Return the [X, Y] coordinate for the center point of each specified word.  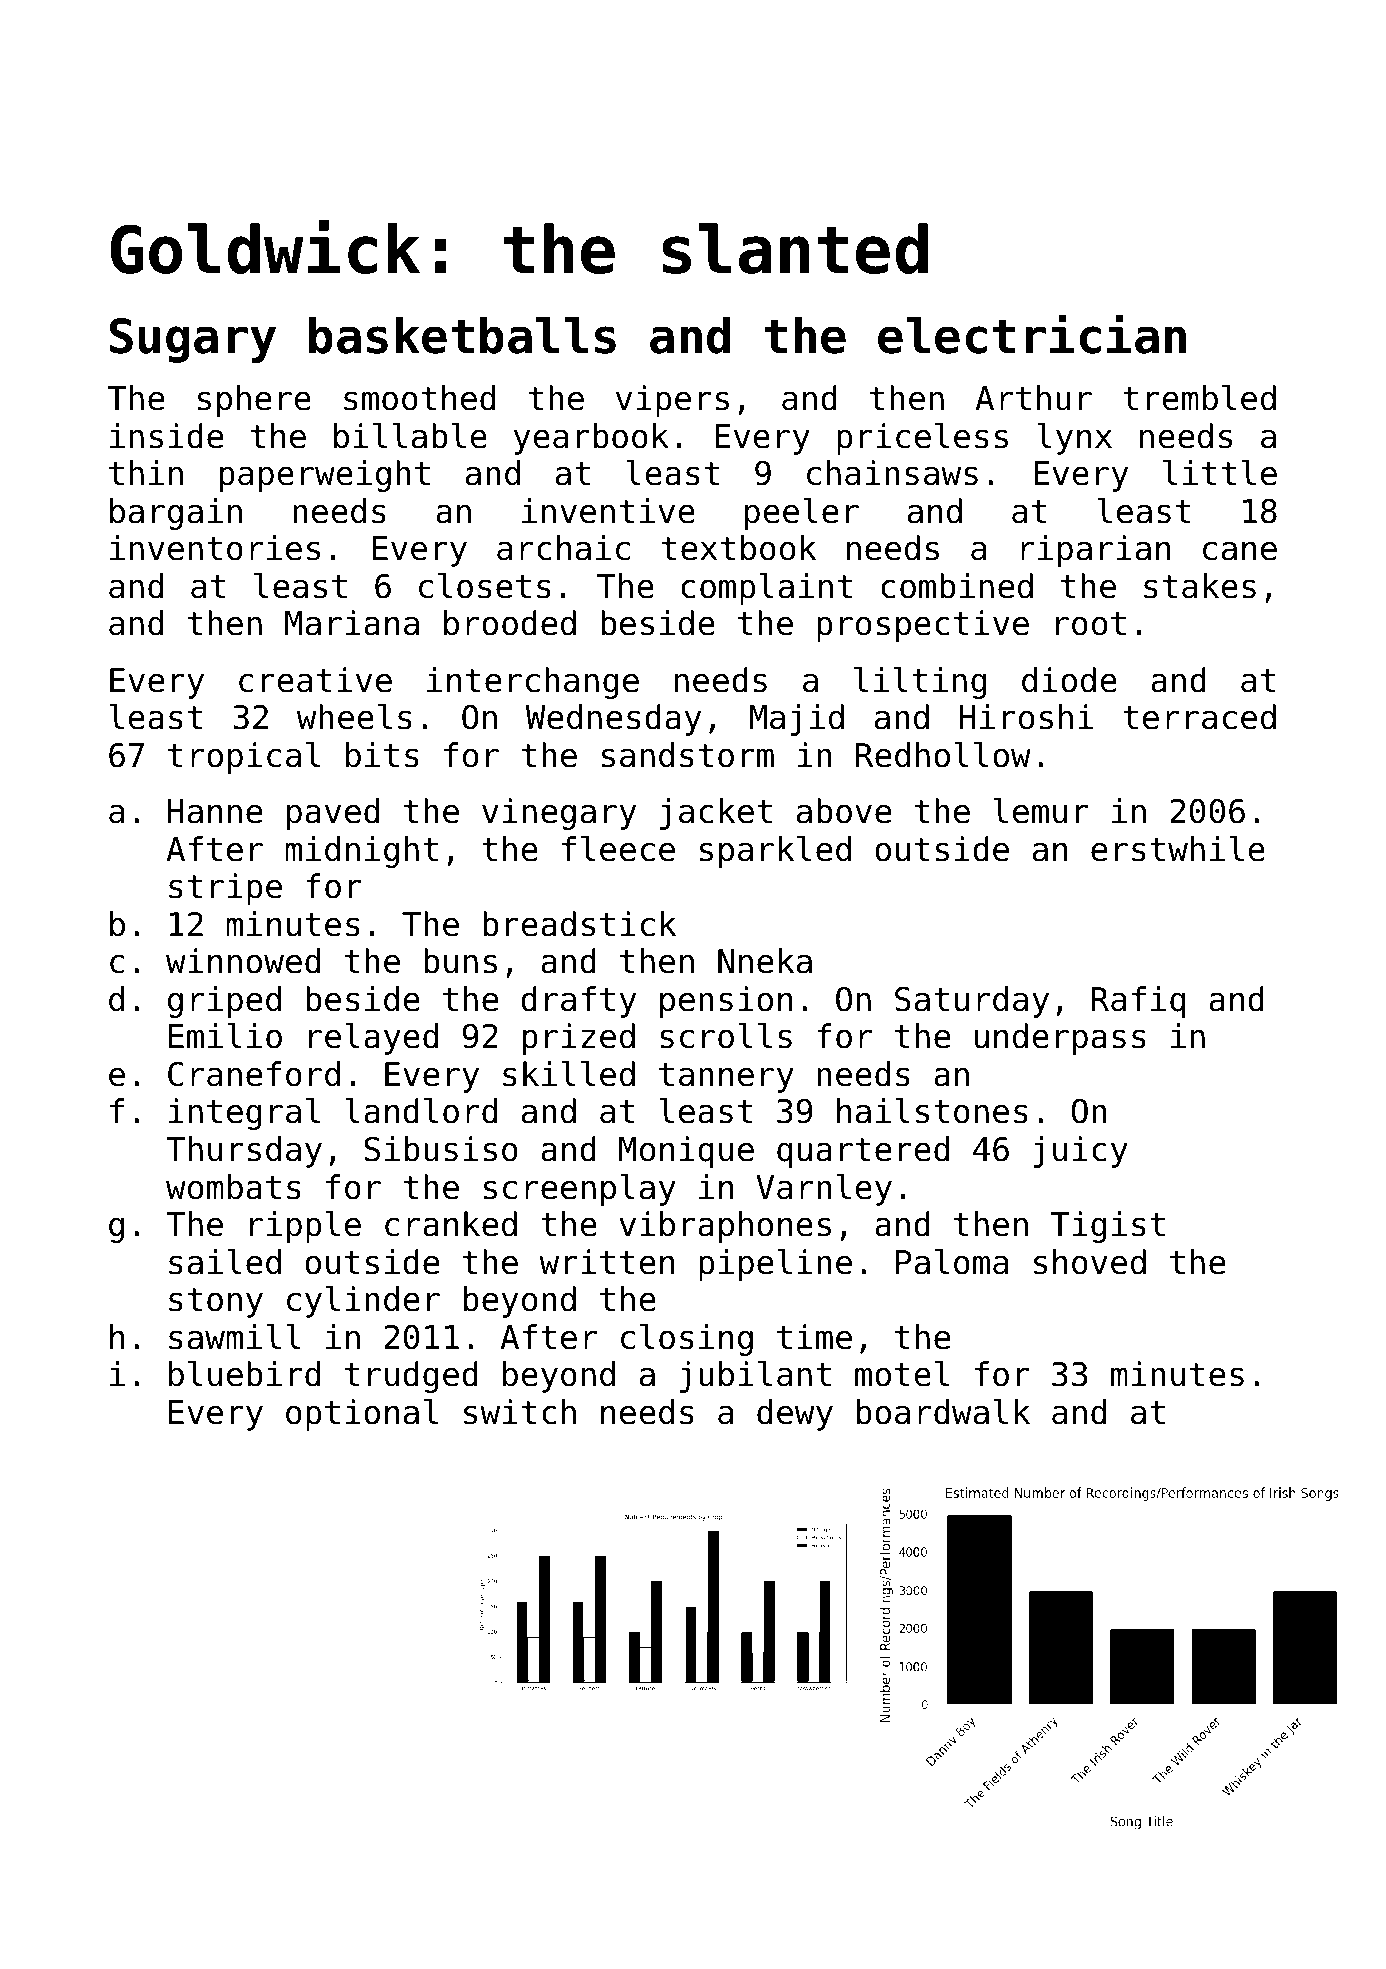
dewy [795, 1415]
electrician [1032, 334]
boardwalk [943, 1412]
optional [362, 1415]
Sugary [193, 340]
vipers [672, 401]
